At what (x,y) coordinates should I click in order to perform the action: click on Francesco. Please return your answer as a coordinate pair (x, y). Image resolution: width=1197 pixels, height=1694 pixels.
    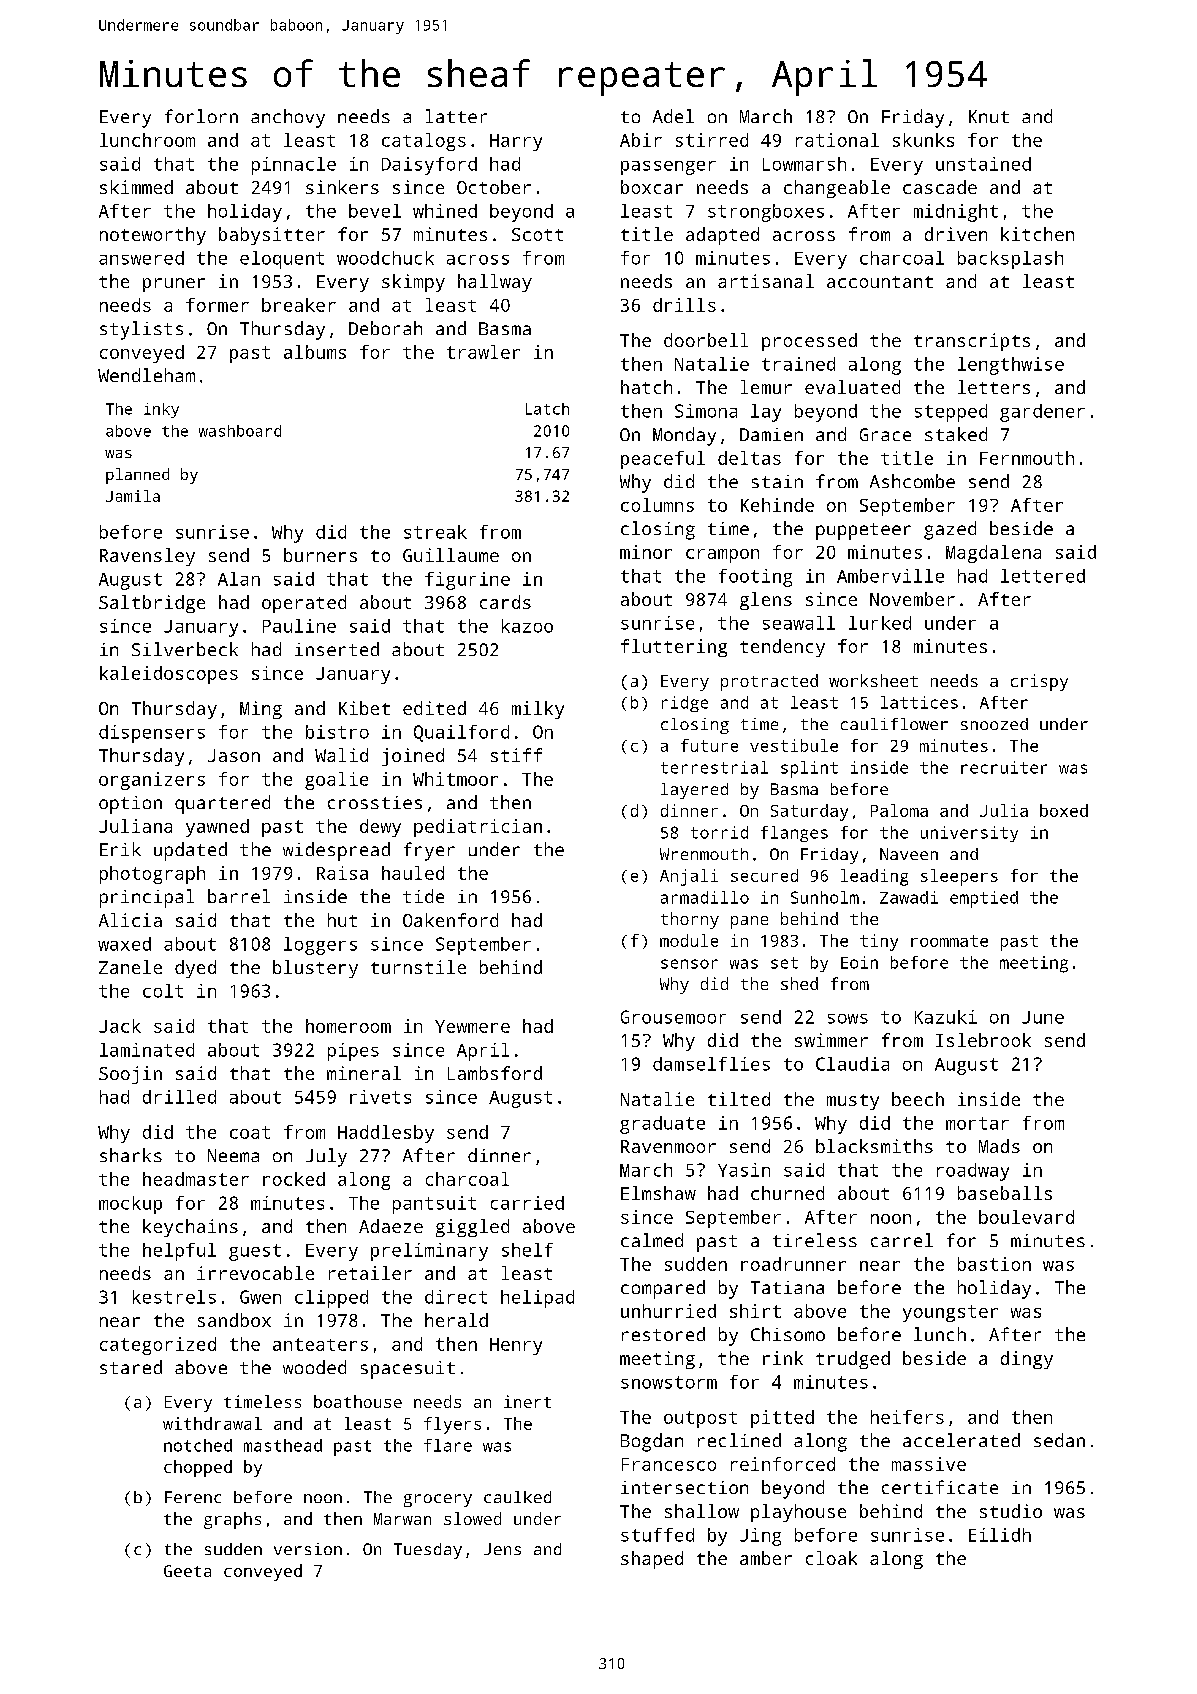
    Looking at the image, I should click on (669, 1464).
